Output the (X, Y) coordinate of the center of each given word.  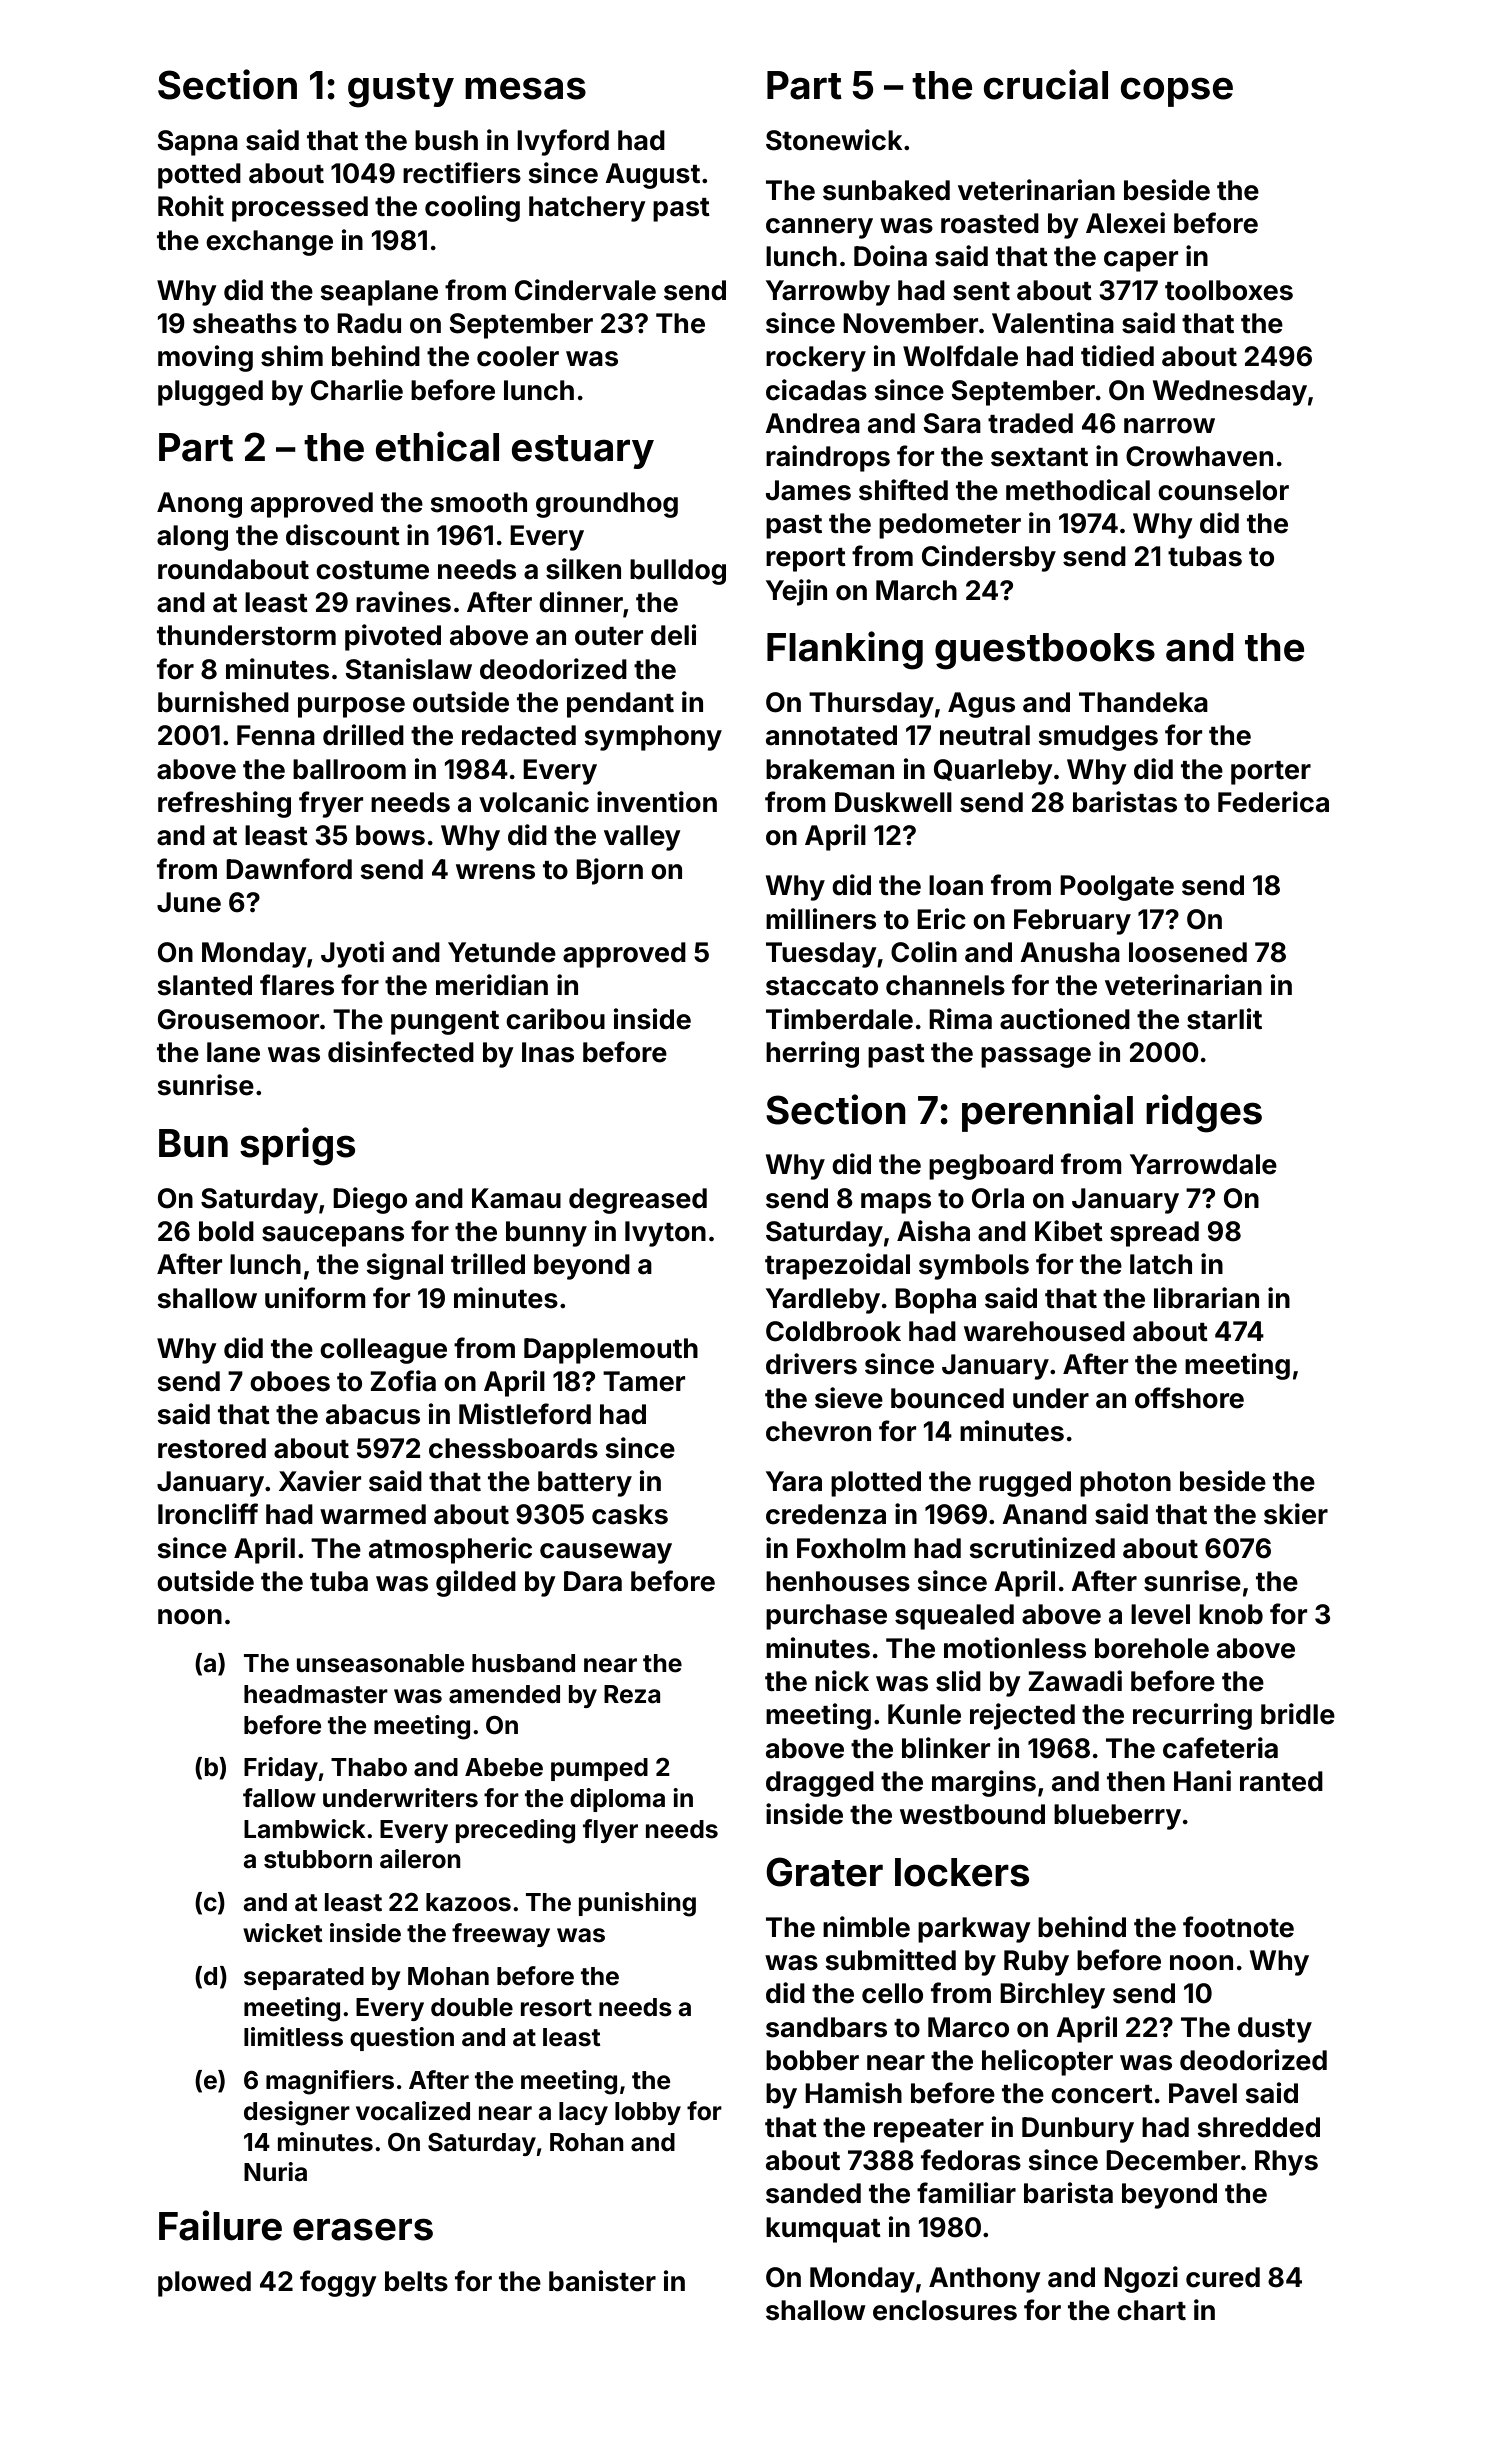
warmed (373, 1514)
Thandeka (1143, 702)
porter (1271, 773)
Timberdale (839, 1019)
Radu (369, 323)
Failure (220, 2225)
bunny (546, 1234)
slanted (204, 985)
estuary (583, 452)
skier (1296, 1514)
